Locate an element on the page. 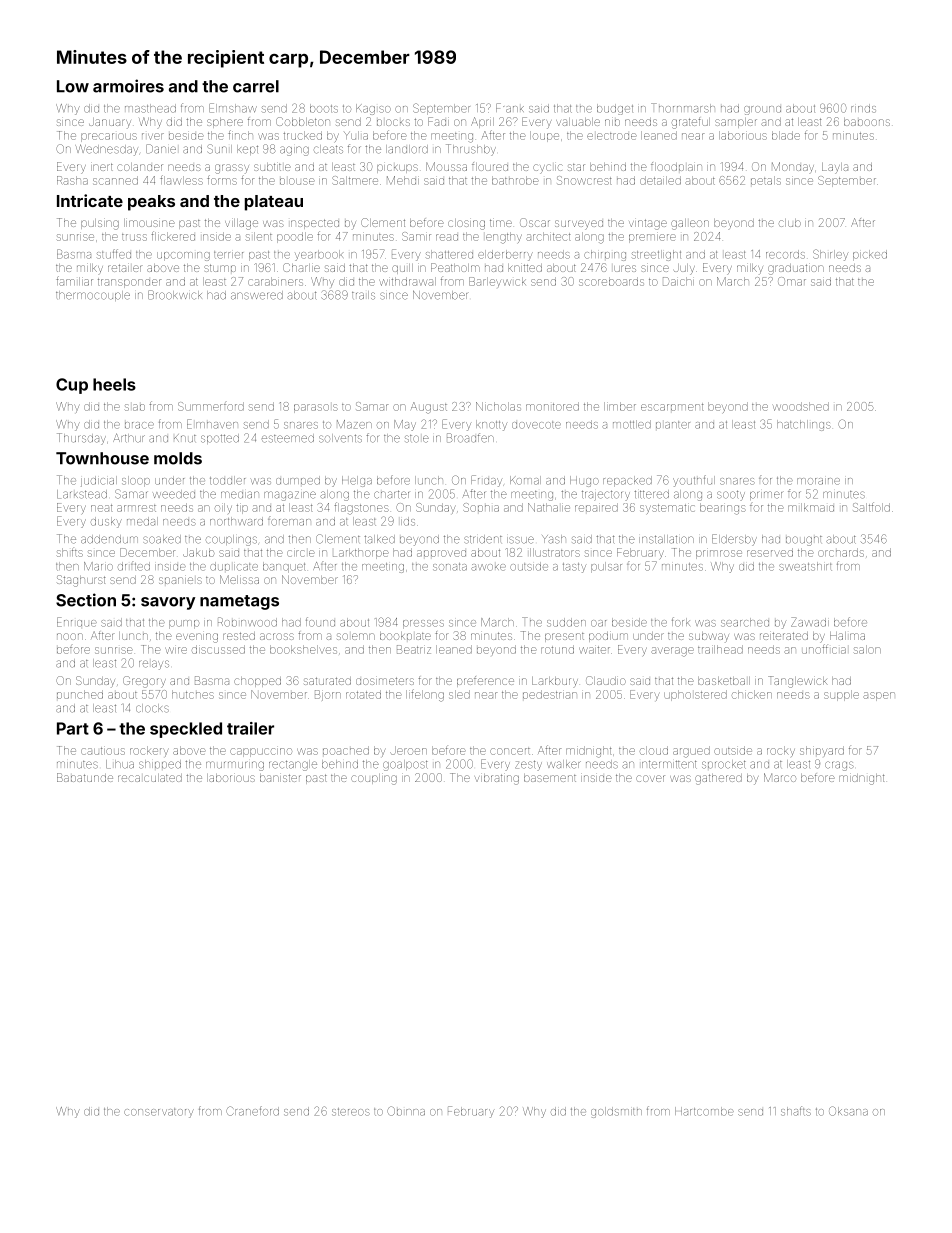 The image size is (952, 1233). vibrating is located at coordinates (497, 779).
